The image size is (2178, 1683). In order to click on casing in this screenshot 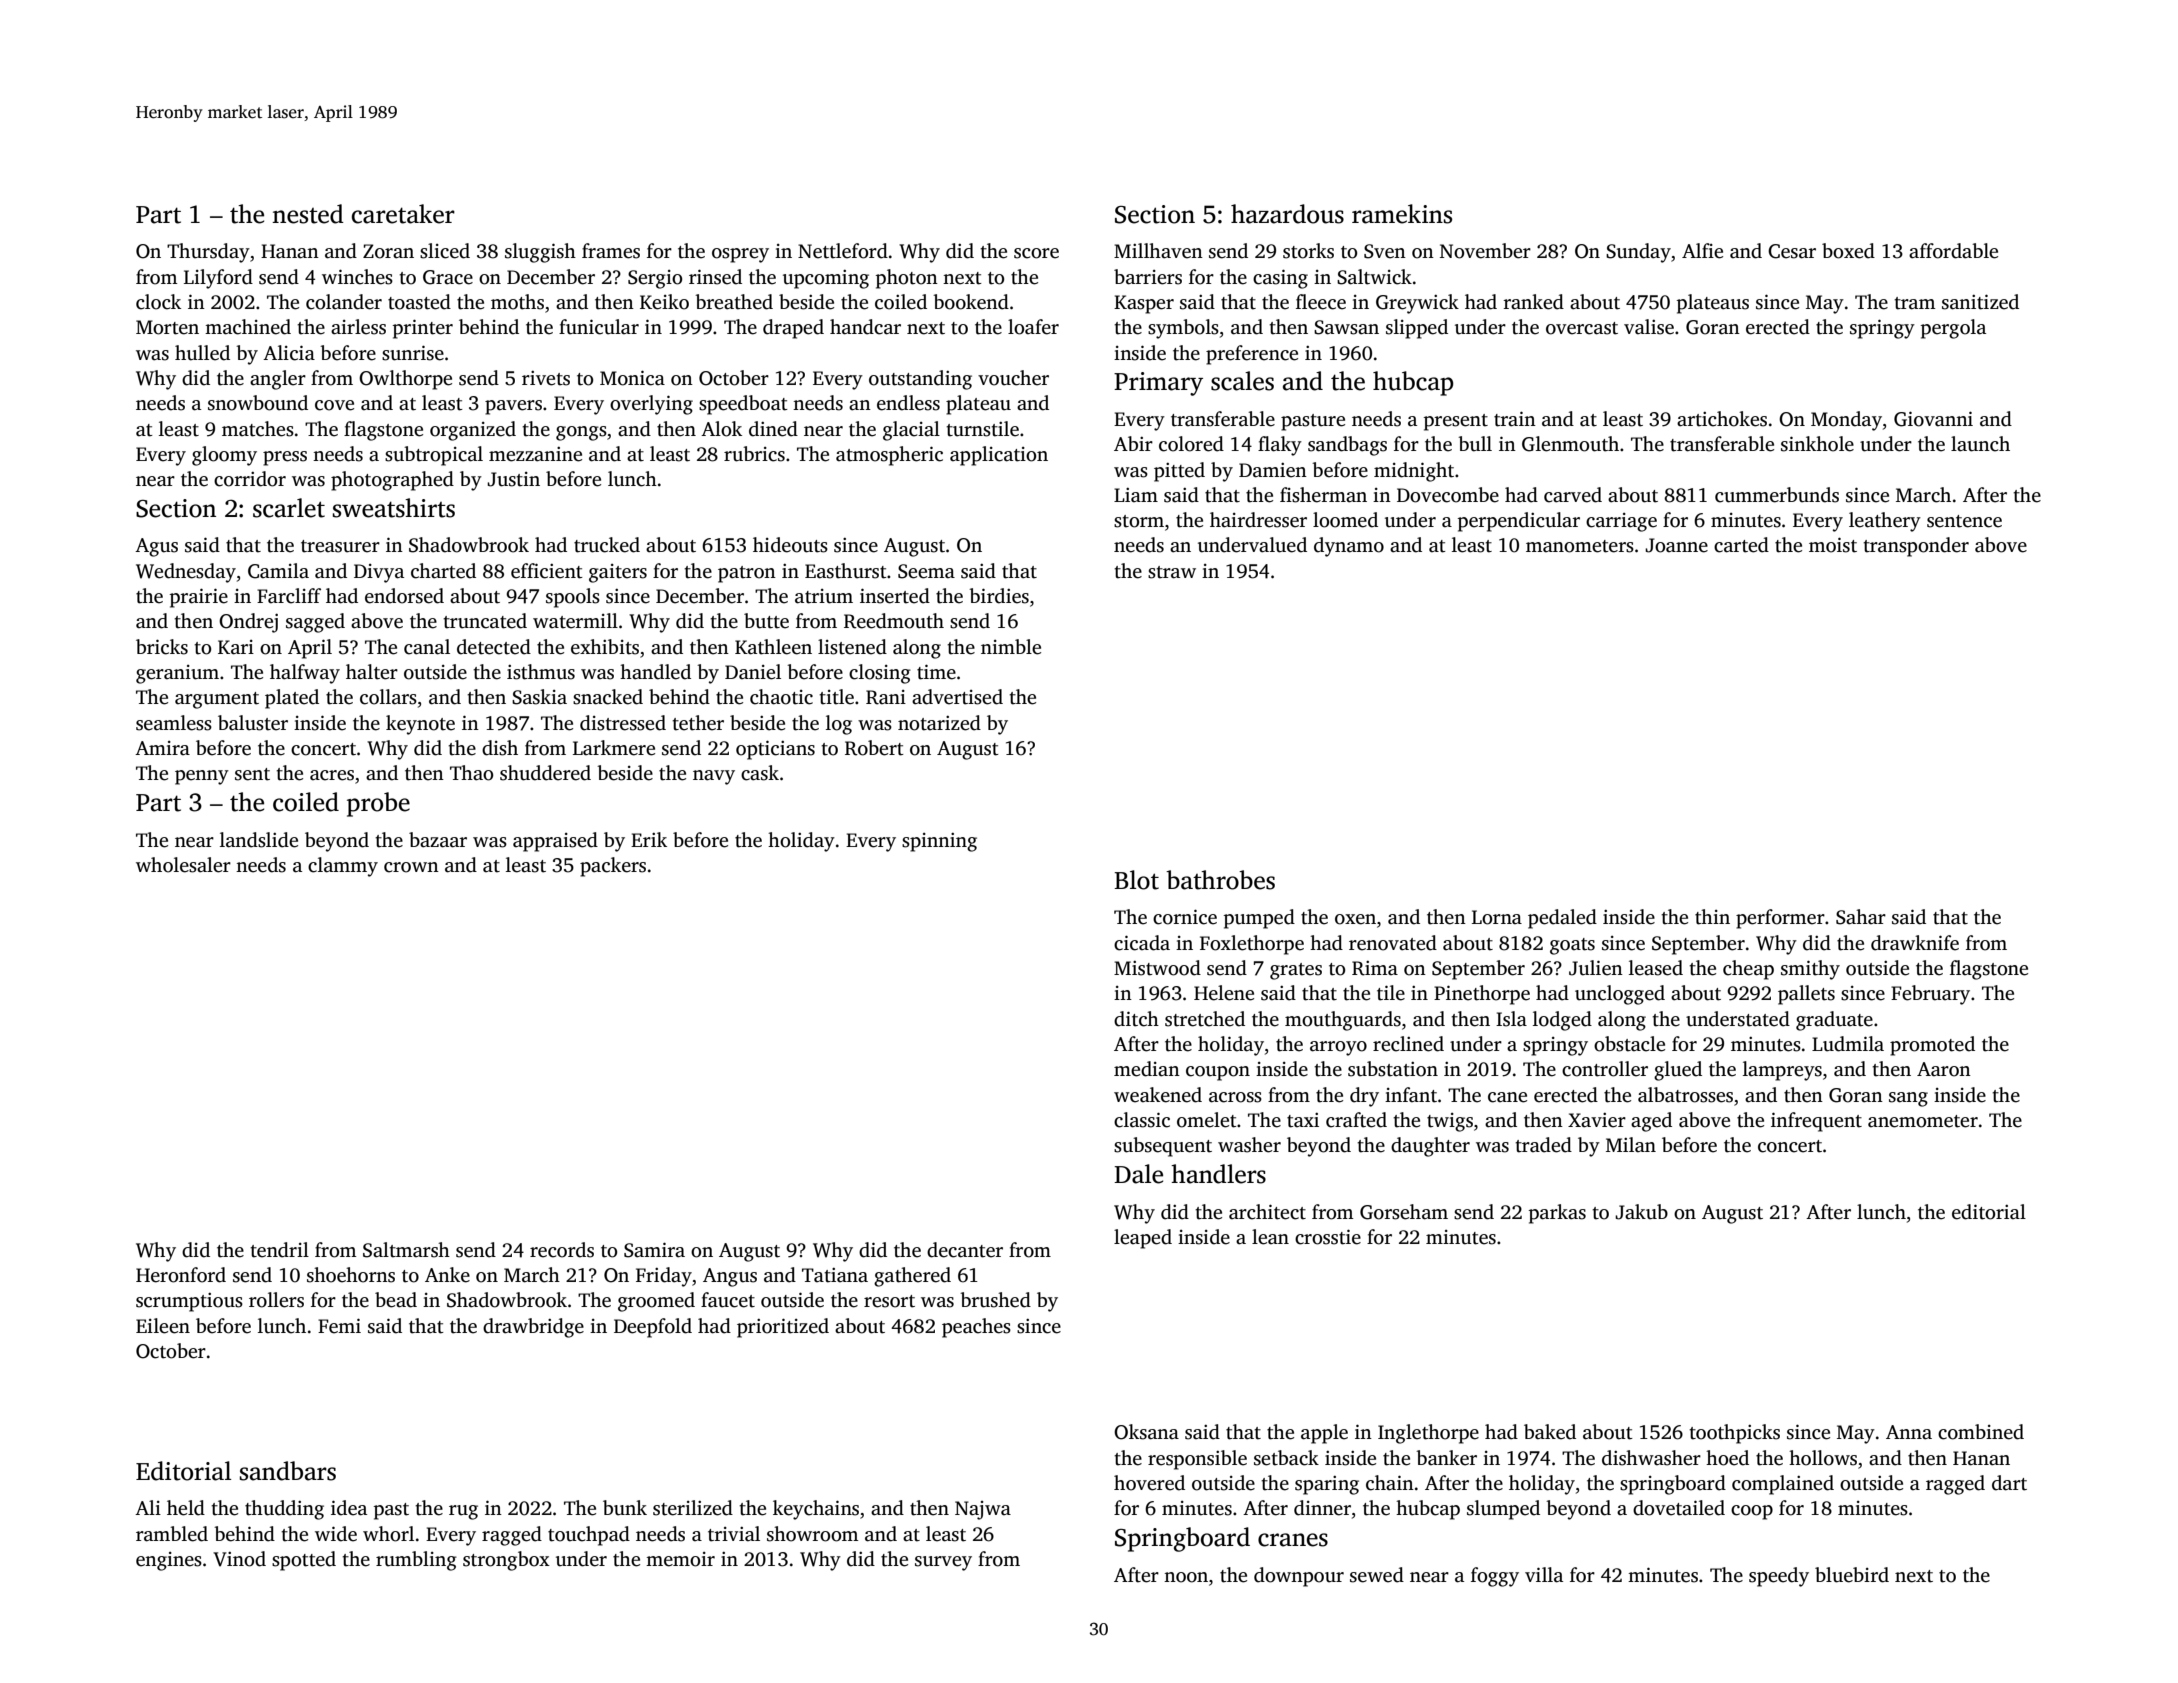, I will do `click(1280, 279)`.
